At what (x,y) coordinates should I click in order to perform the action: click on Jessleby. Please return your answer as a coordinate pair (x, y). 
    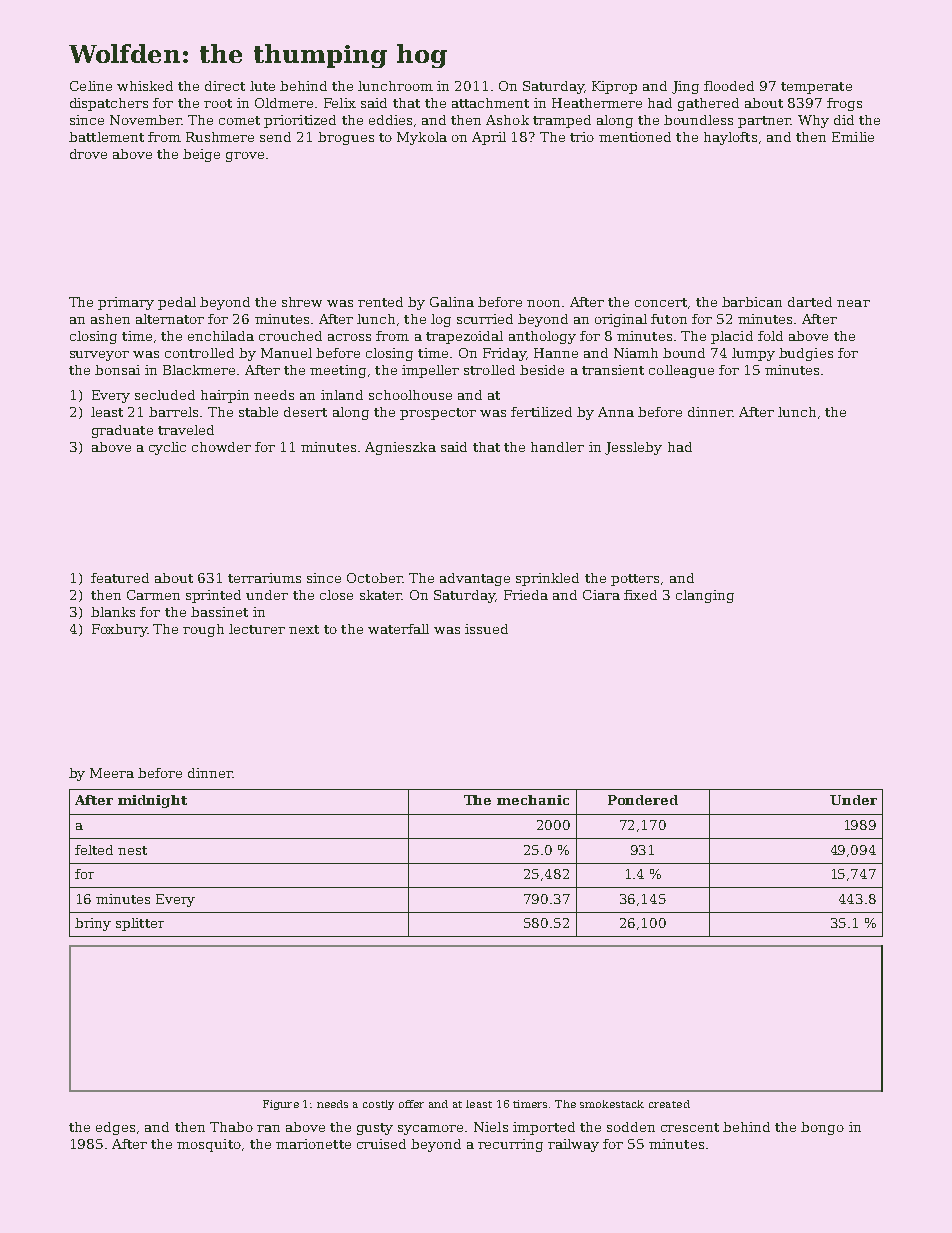
    Looking at the image, I should click on (633, 448).
